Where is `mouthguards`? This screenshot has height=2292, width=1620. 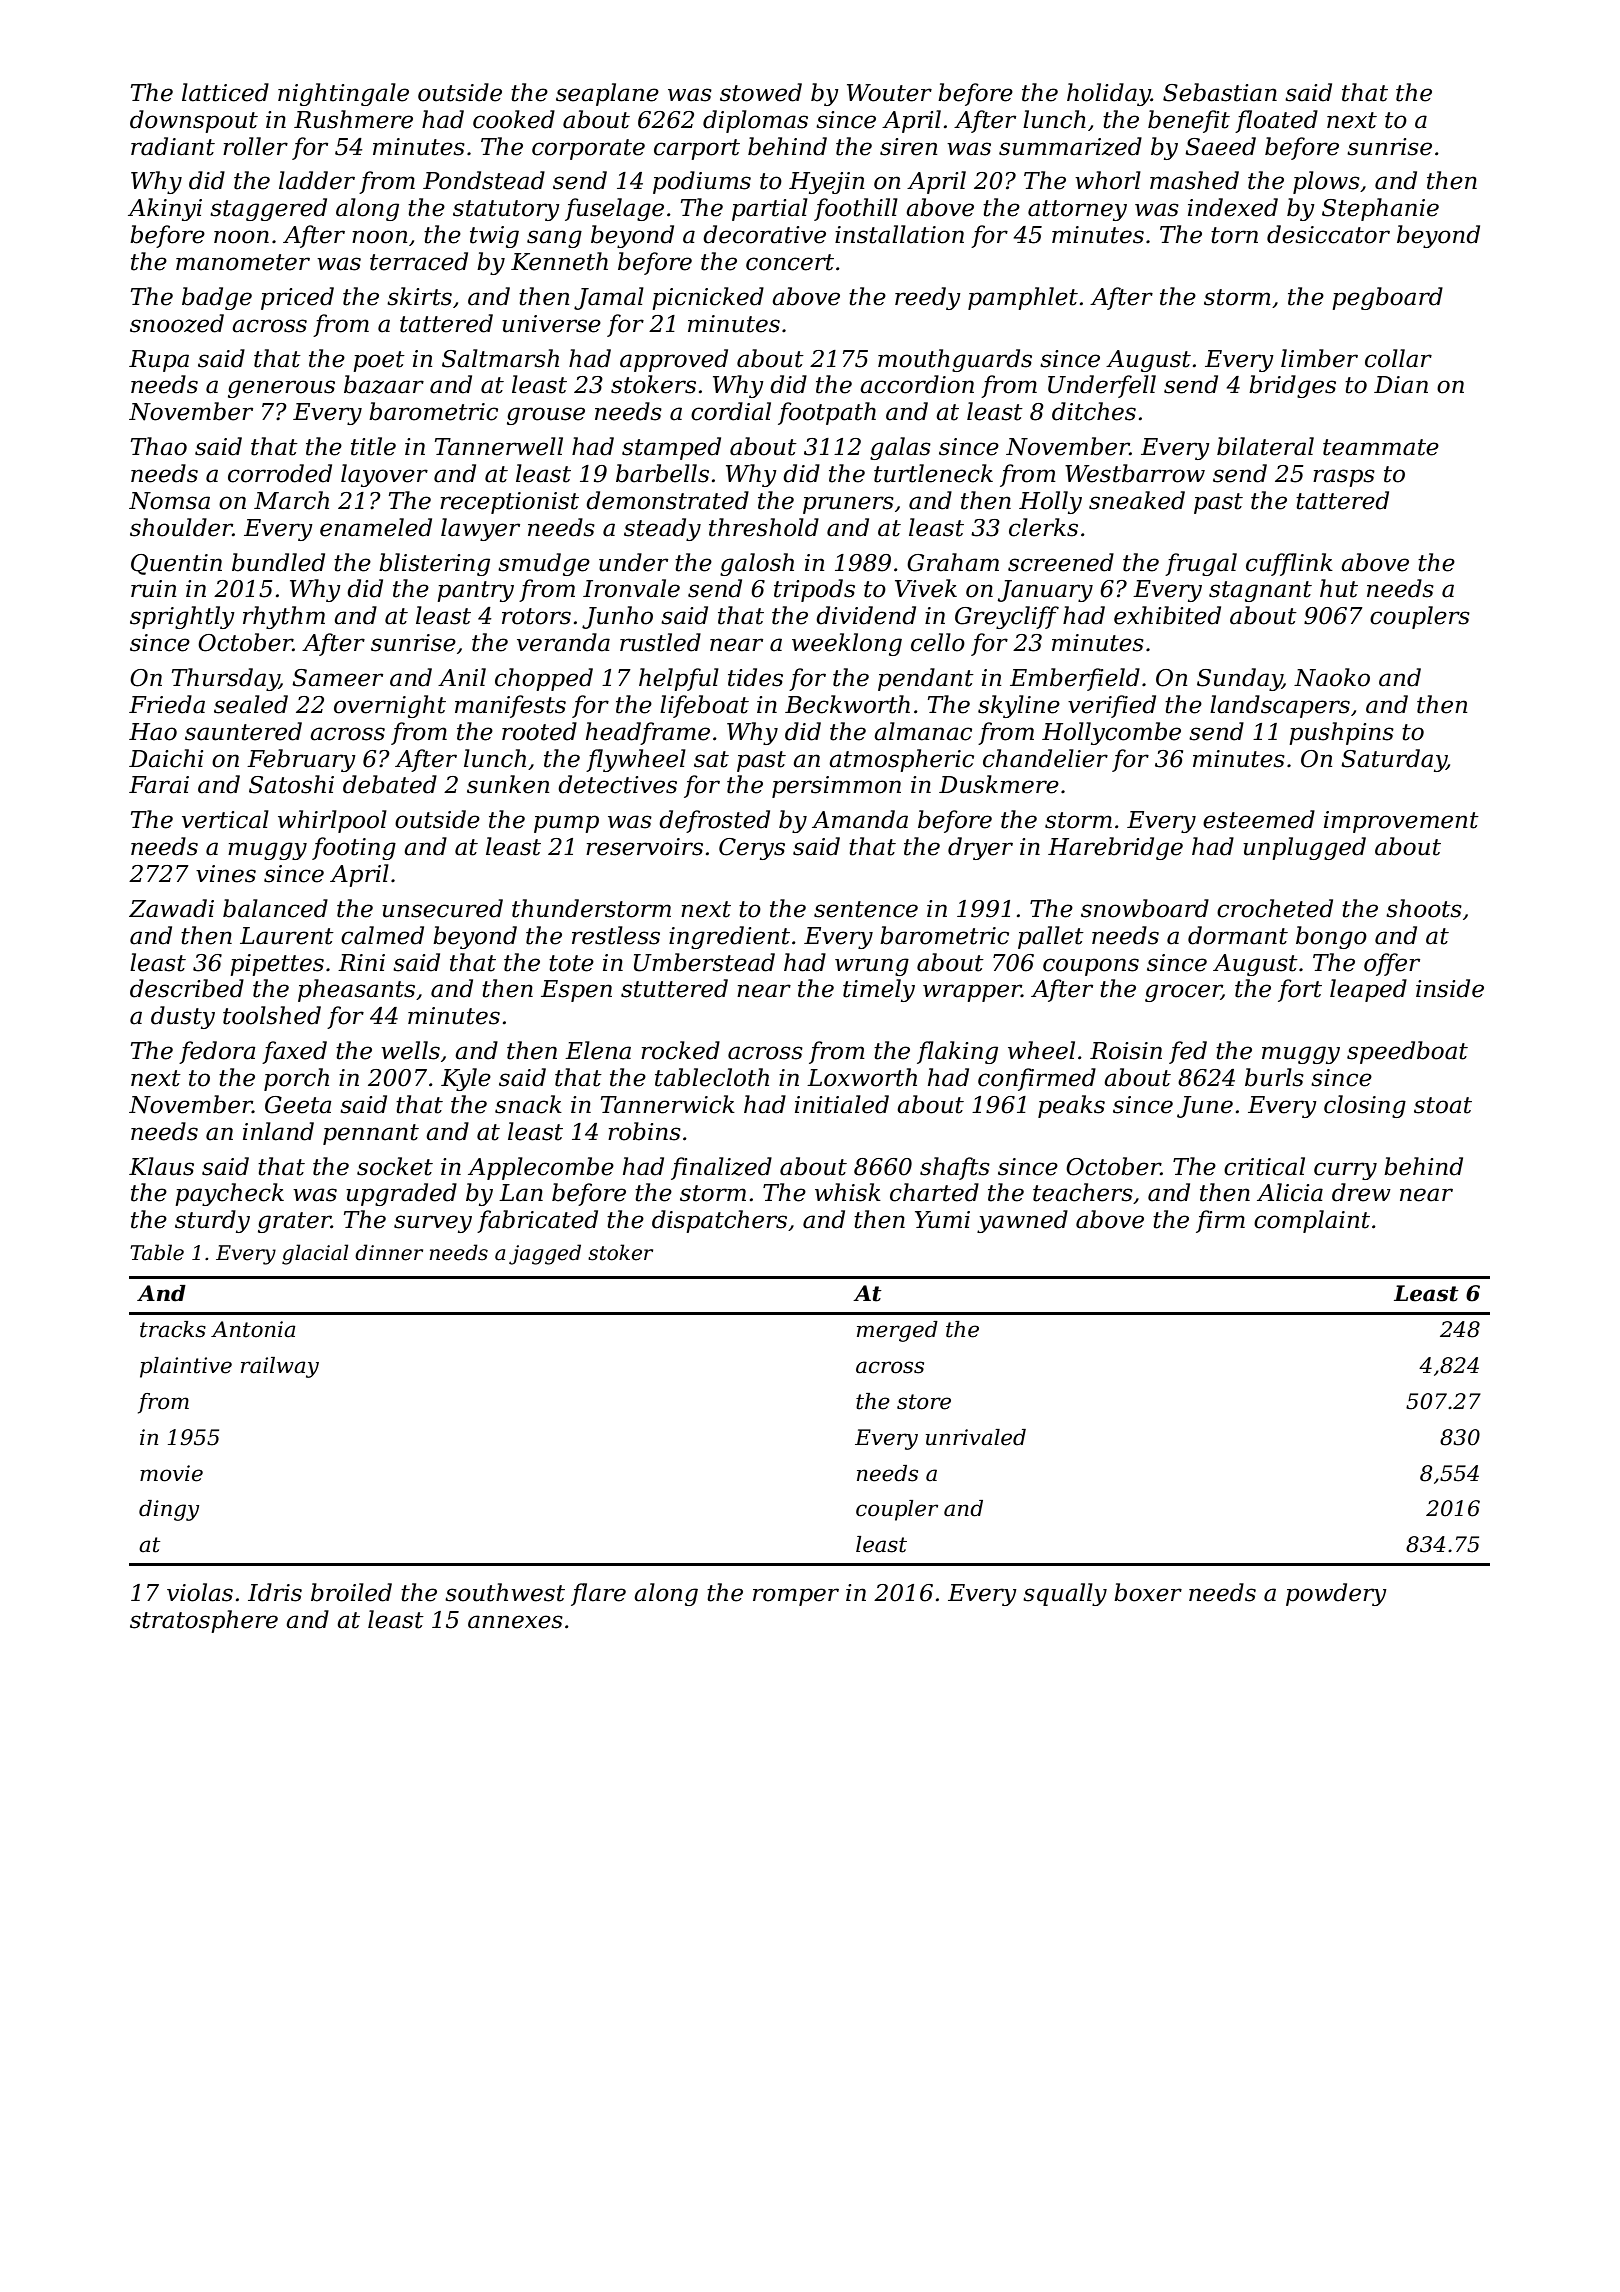
mouthguards is located at coordinates (955, 360).
